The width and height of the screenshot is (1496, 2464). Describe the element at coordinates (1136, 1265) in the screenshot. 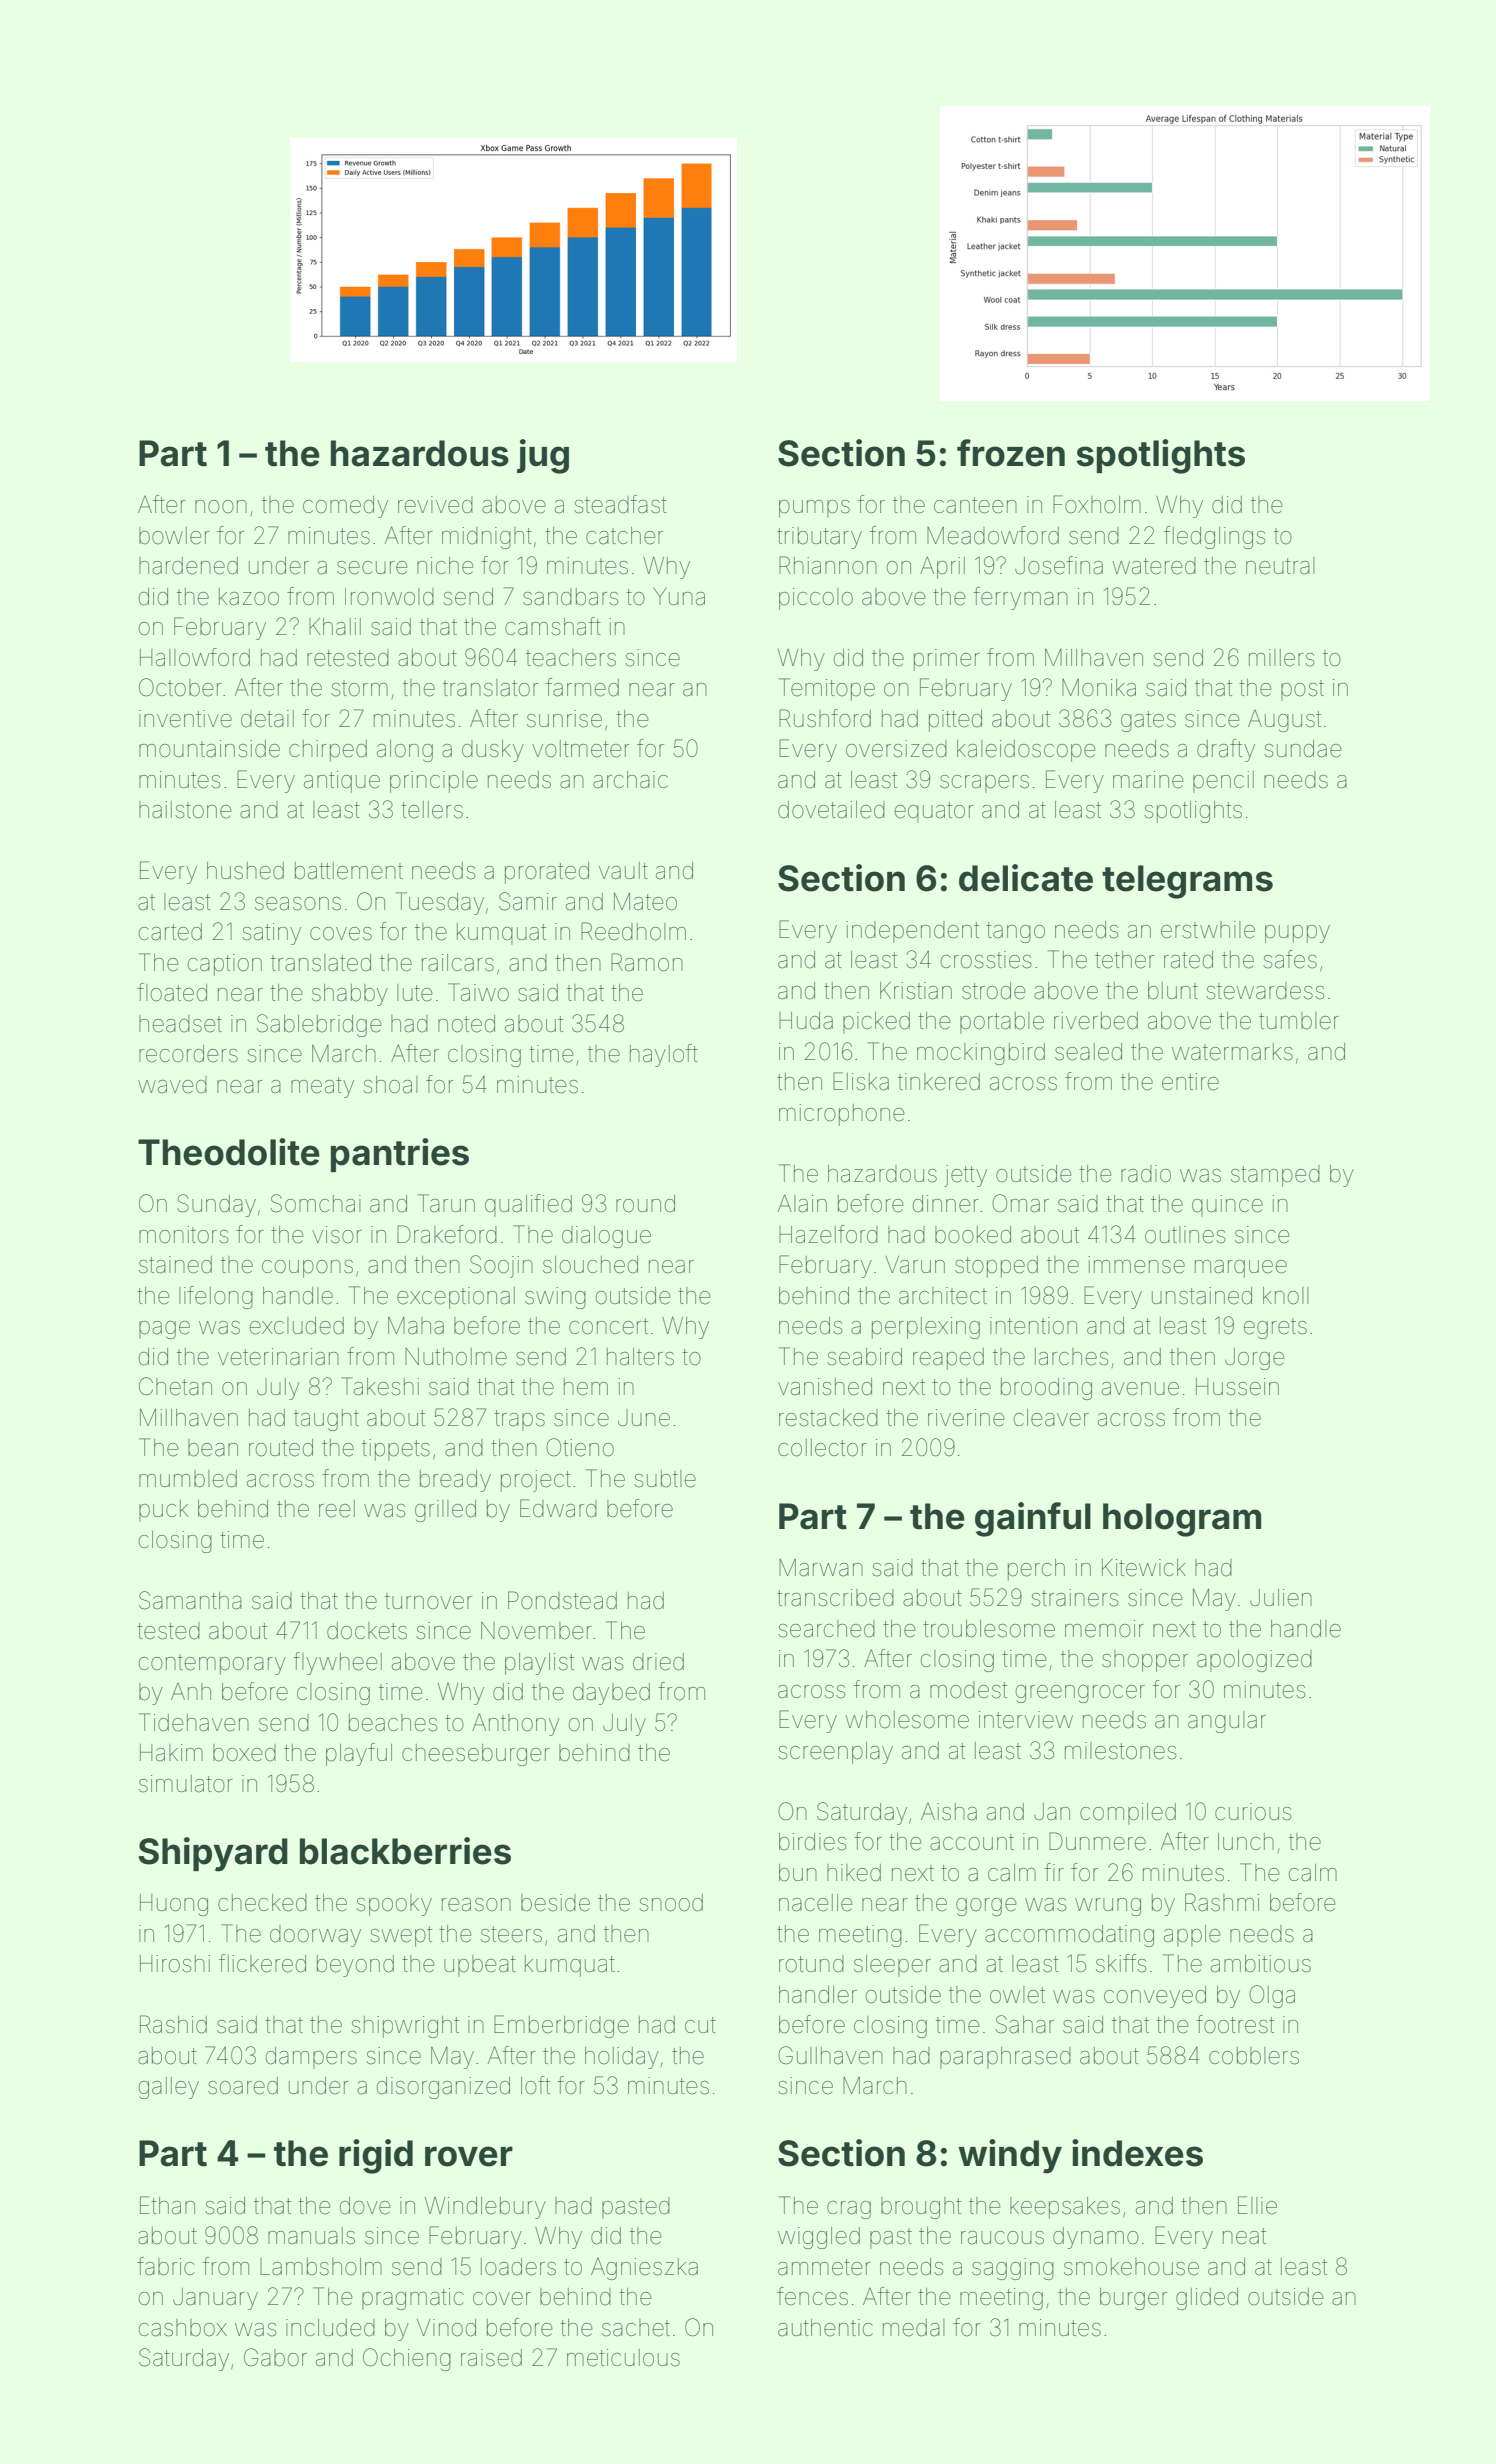

I see `immense` at that location.
